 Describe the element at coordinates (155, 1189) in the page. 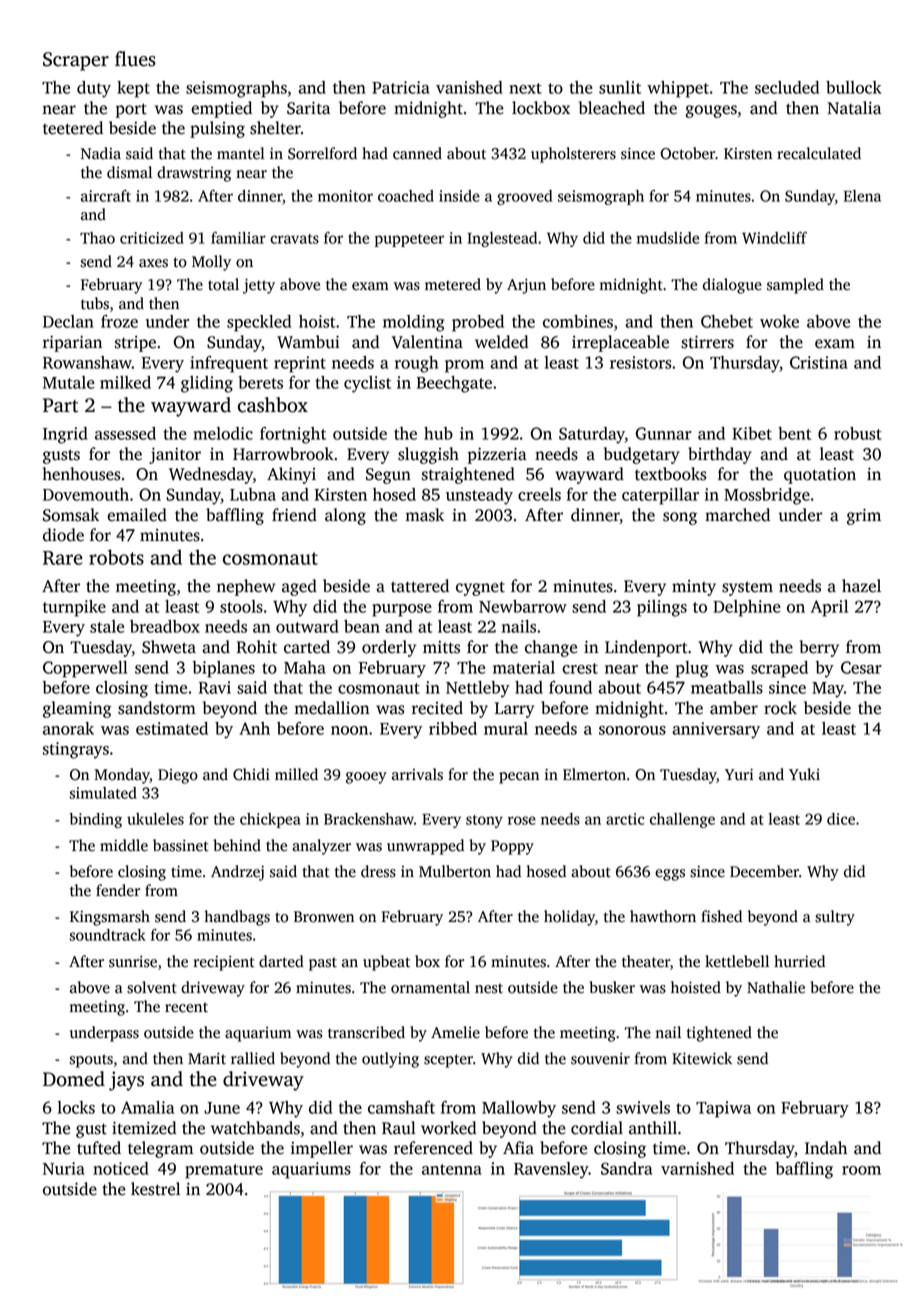

I see `kestrel` at that location.
